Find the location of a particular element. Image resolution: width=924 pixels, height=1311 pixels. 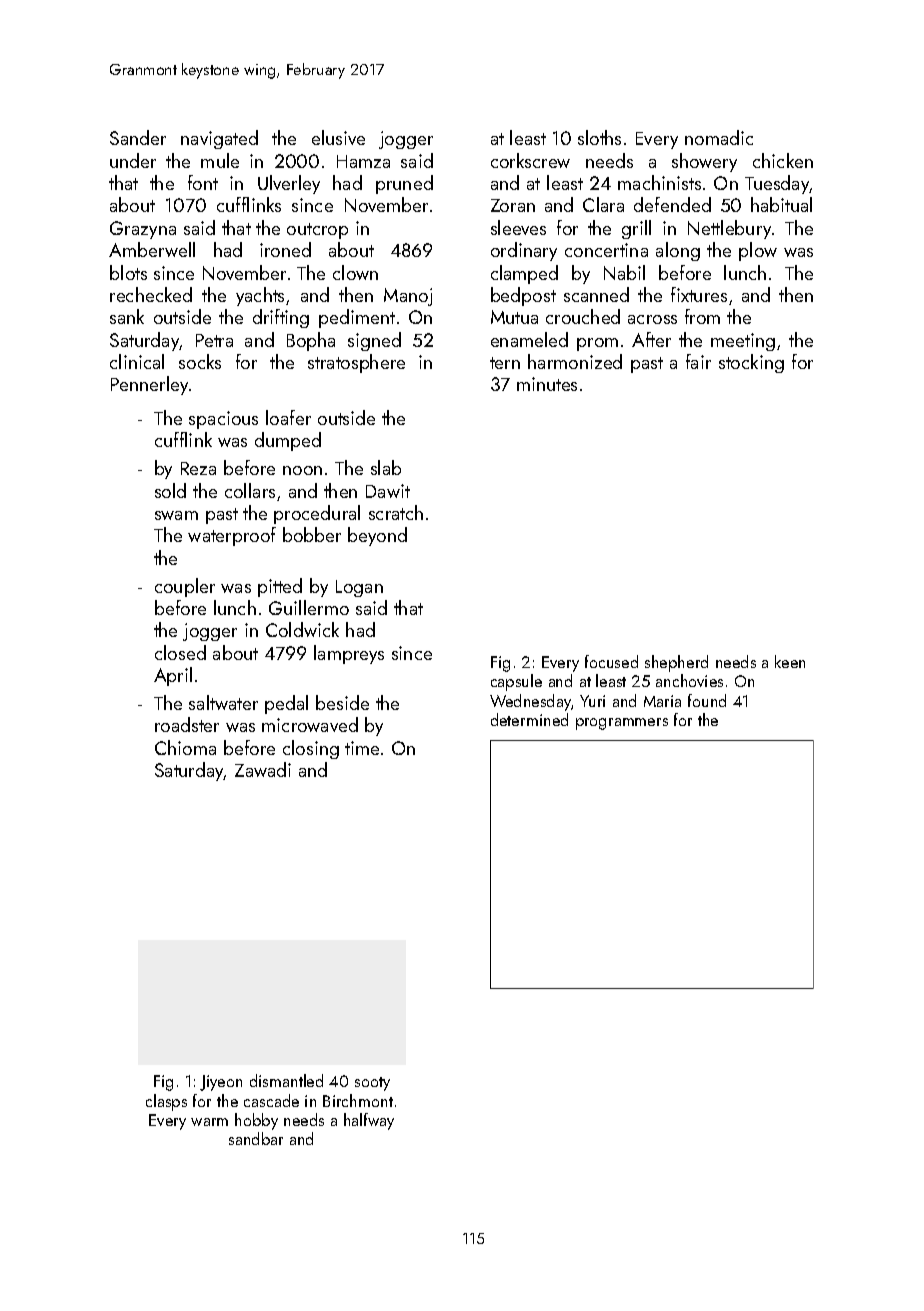

sooty is located at coordinates (372, 1084).
